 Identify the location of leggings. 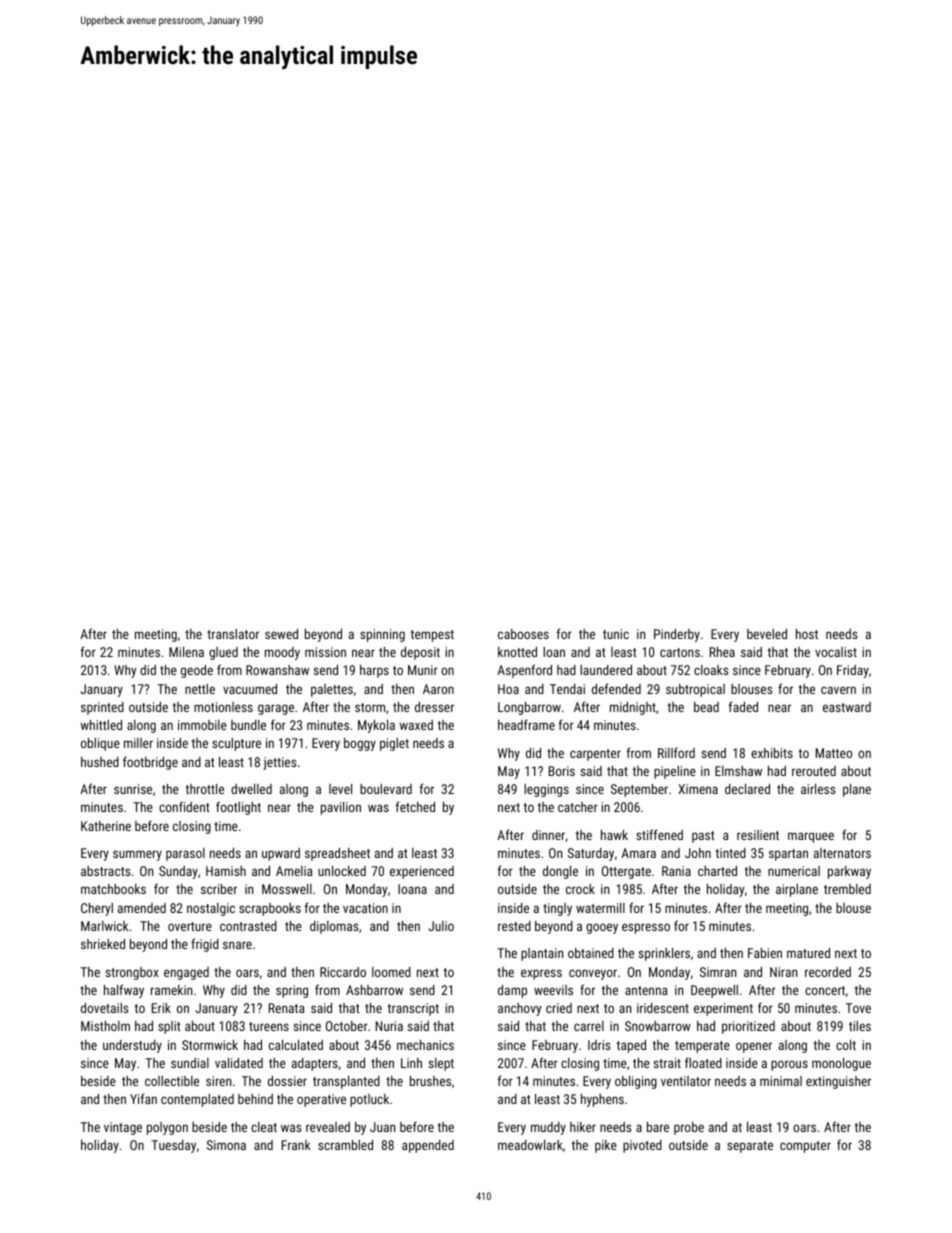
(546, 790).
